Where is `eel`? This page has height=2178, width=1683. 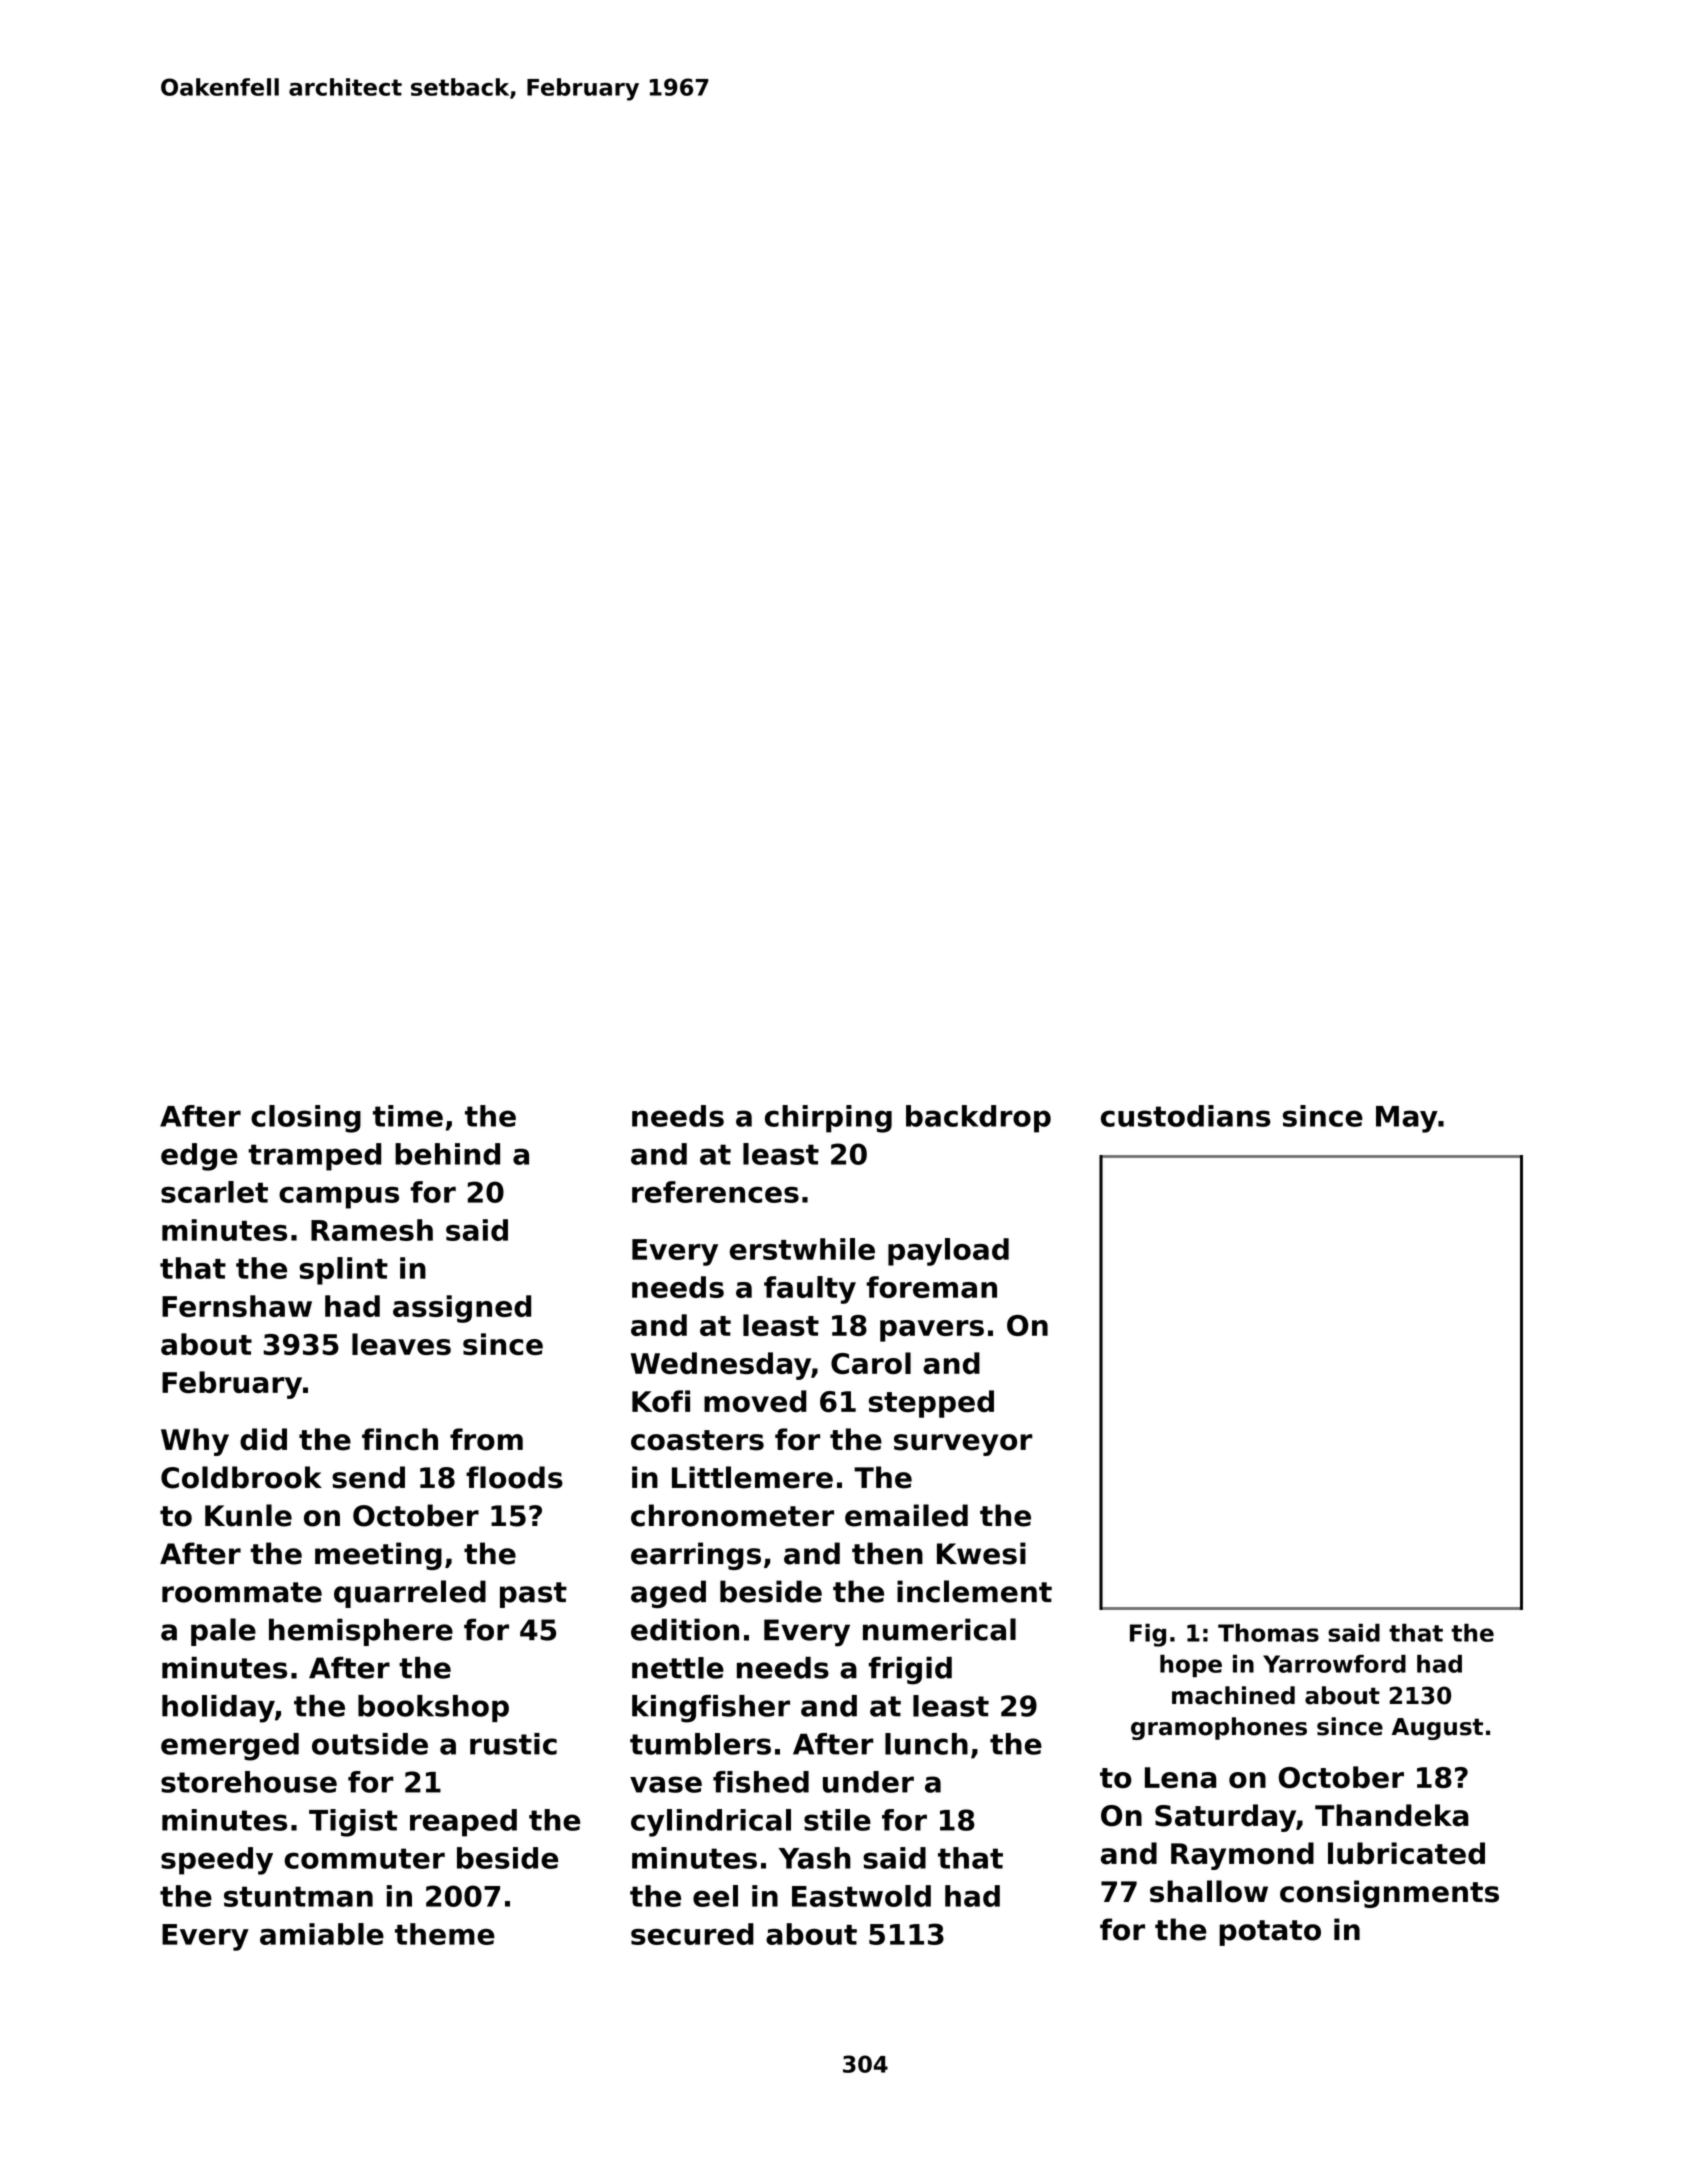 eel is located at coordinates (715, 1896).
